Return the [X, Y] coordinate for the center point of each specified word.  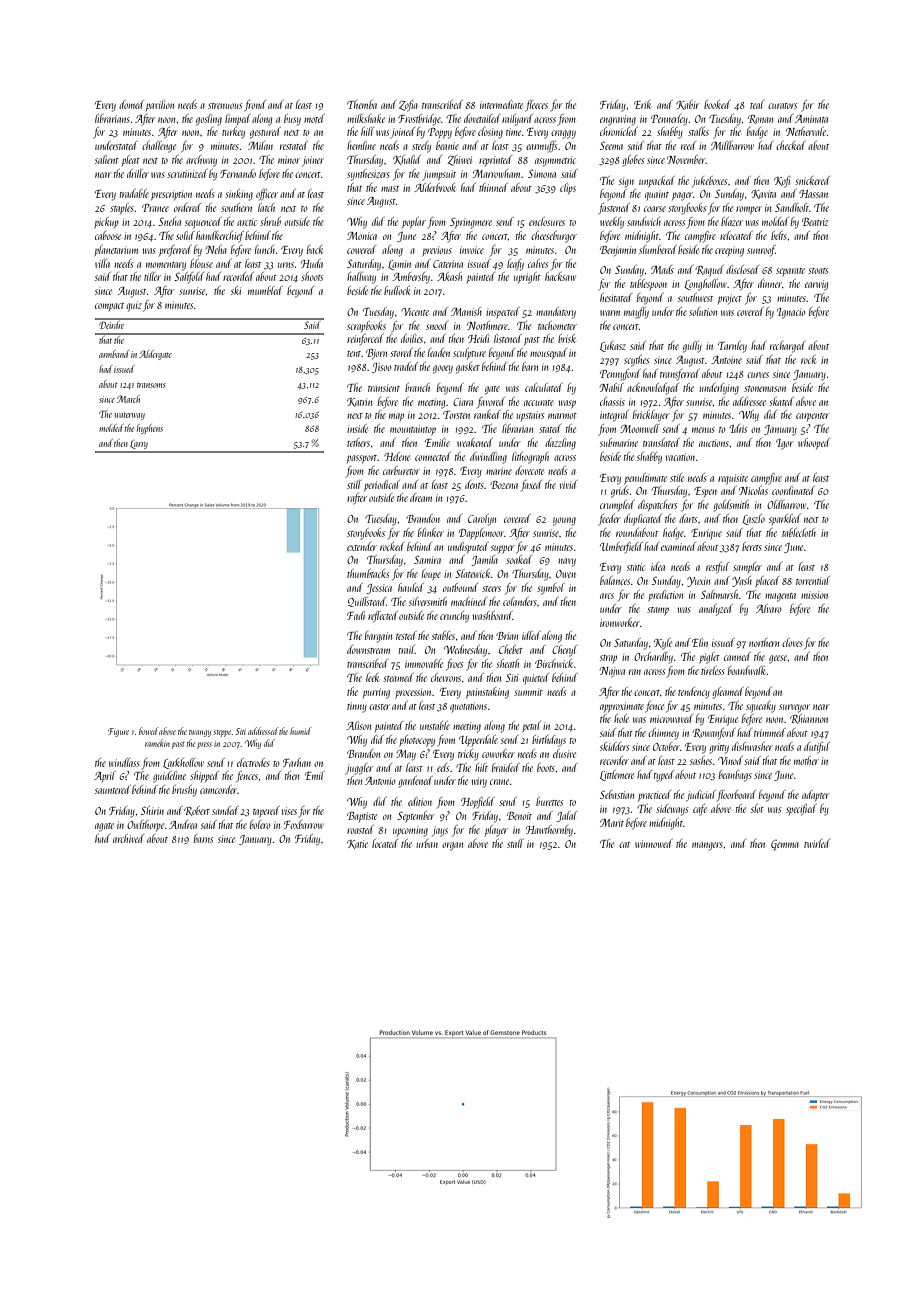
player [496, 831]
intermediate [501, 104]
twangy [200, 733]
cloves [792, 642]
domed [131, 104]
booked [717, 104]
